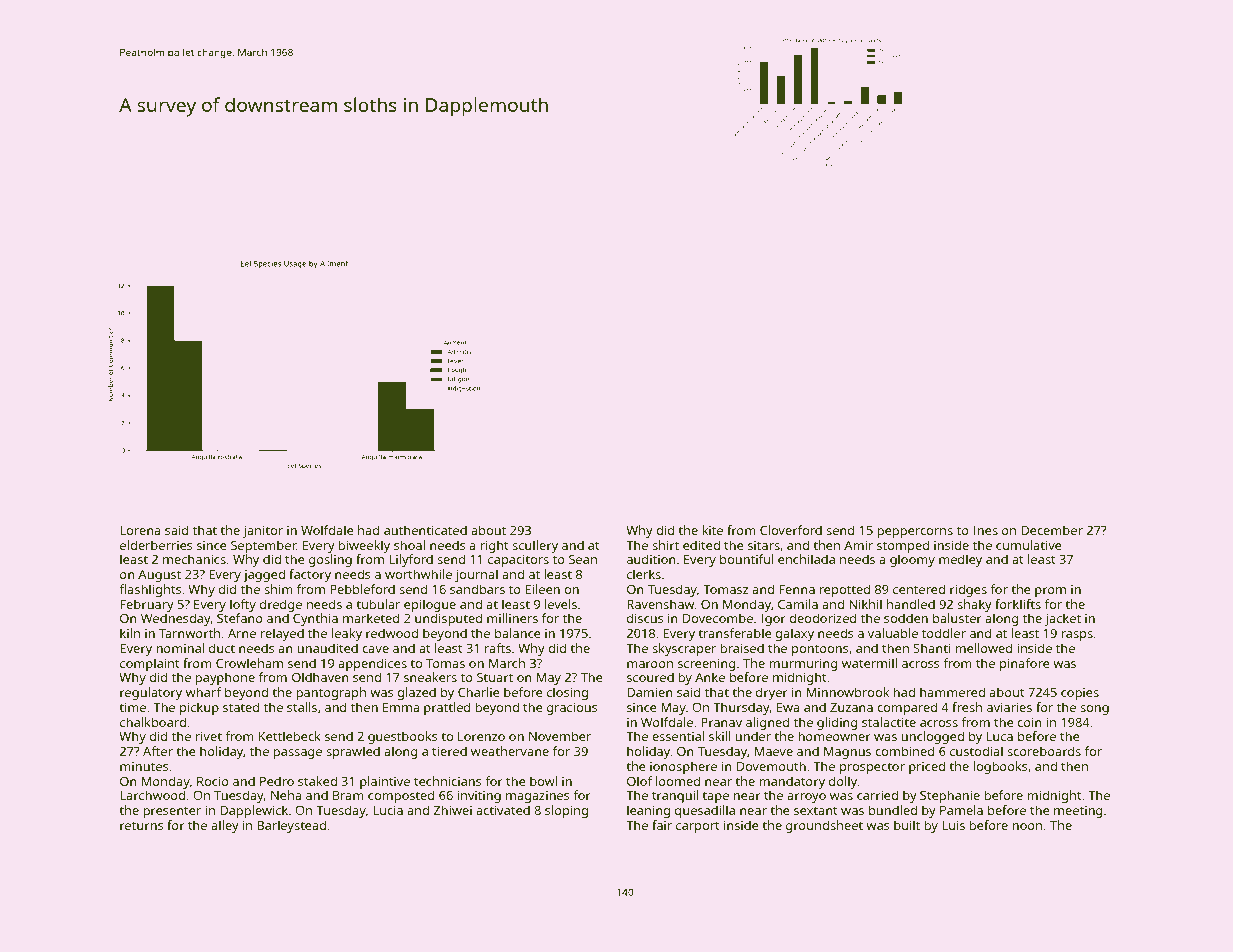 The image size is (1233, 952). What do you see at coordinates (364, 546) in the page?
I see `biweekly` at bounding box center [364, 546].
